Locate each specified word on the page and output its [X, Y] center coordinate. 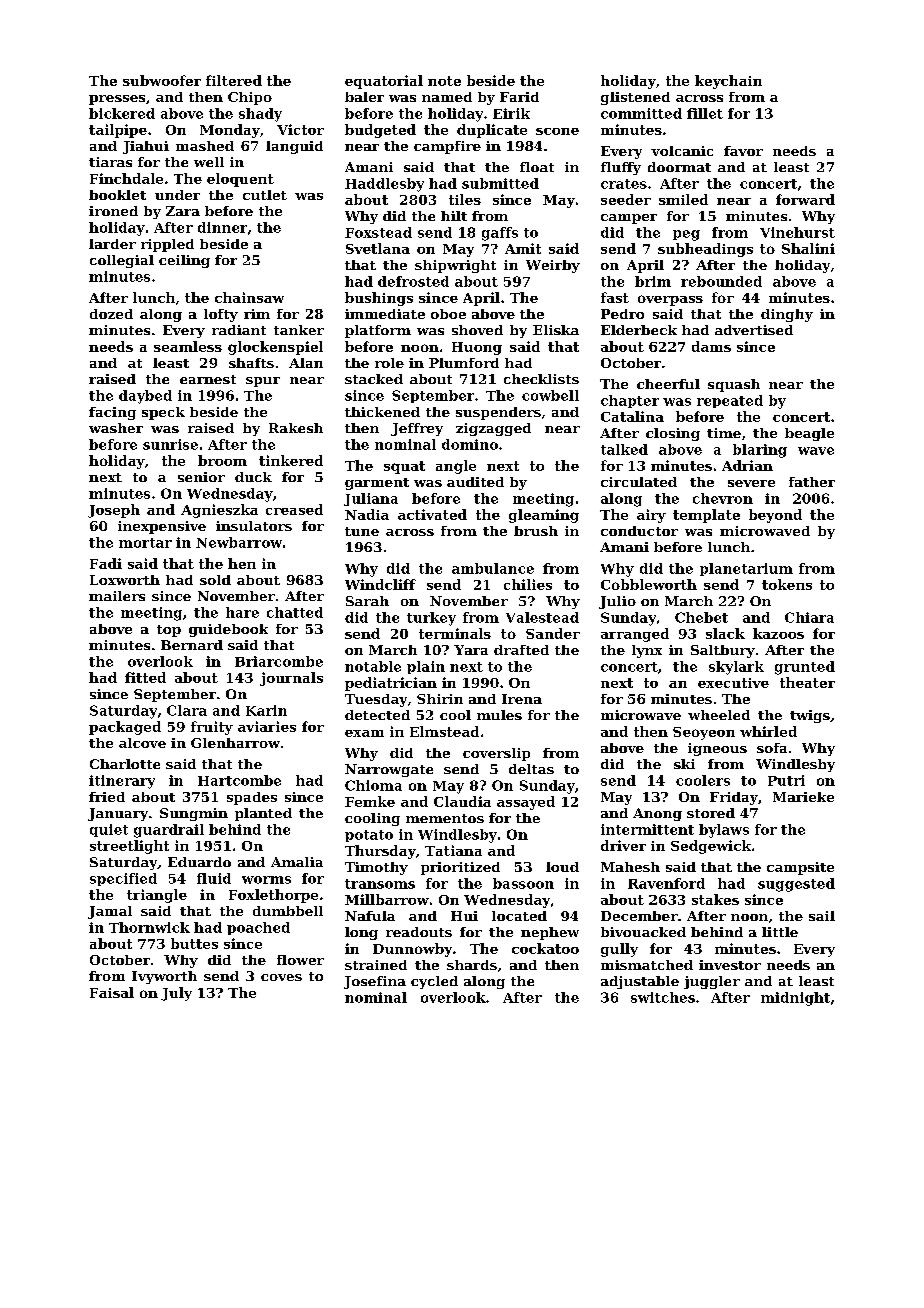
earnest [208, 379]
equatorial [384, 82]
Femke [370, 801]
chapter [630, 401]
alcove [142, 743]
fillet [705, 113]
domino [470, 444]
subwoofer [162, 80]
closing [673, 434]
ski [684, 764]
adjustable [640, 982]
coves [281, 977]
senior [201, 477]
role [389, 363]
